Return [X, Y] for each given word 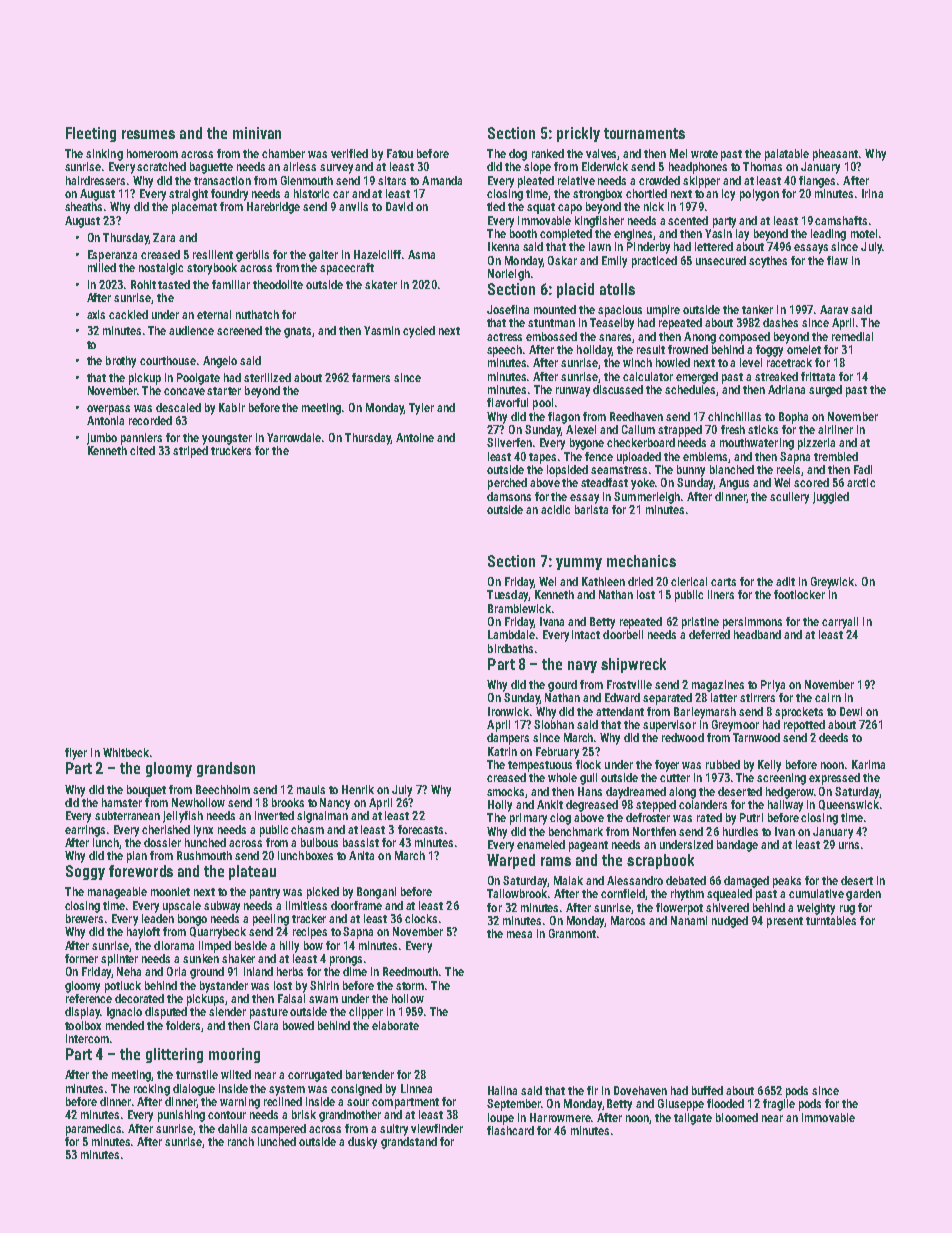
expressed [834, 779]
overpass [108, 410]
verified [349, 153]
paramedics [94, 1130]
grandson [226, 769]
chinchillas [734, 416]
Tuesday [508, 596]
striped [190, 452]
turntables [831, 920]
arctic [861, 482]
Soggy [85, 872]
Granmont [572, 933]
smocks [506, 792]
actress [504, 337]
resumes [148, 134]
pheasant [835, 155]
